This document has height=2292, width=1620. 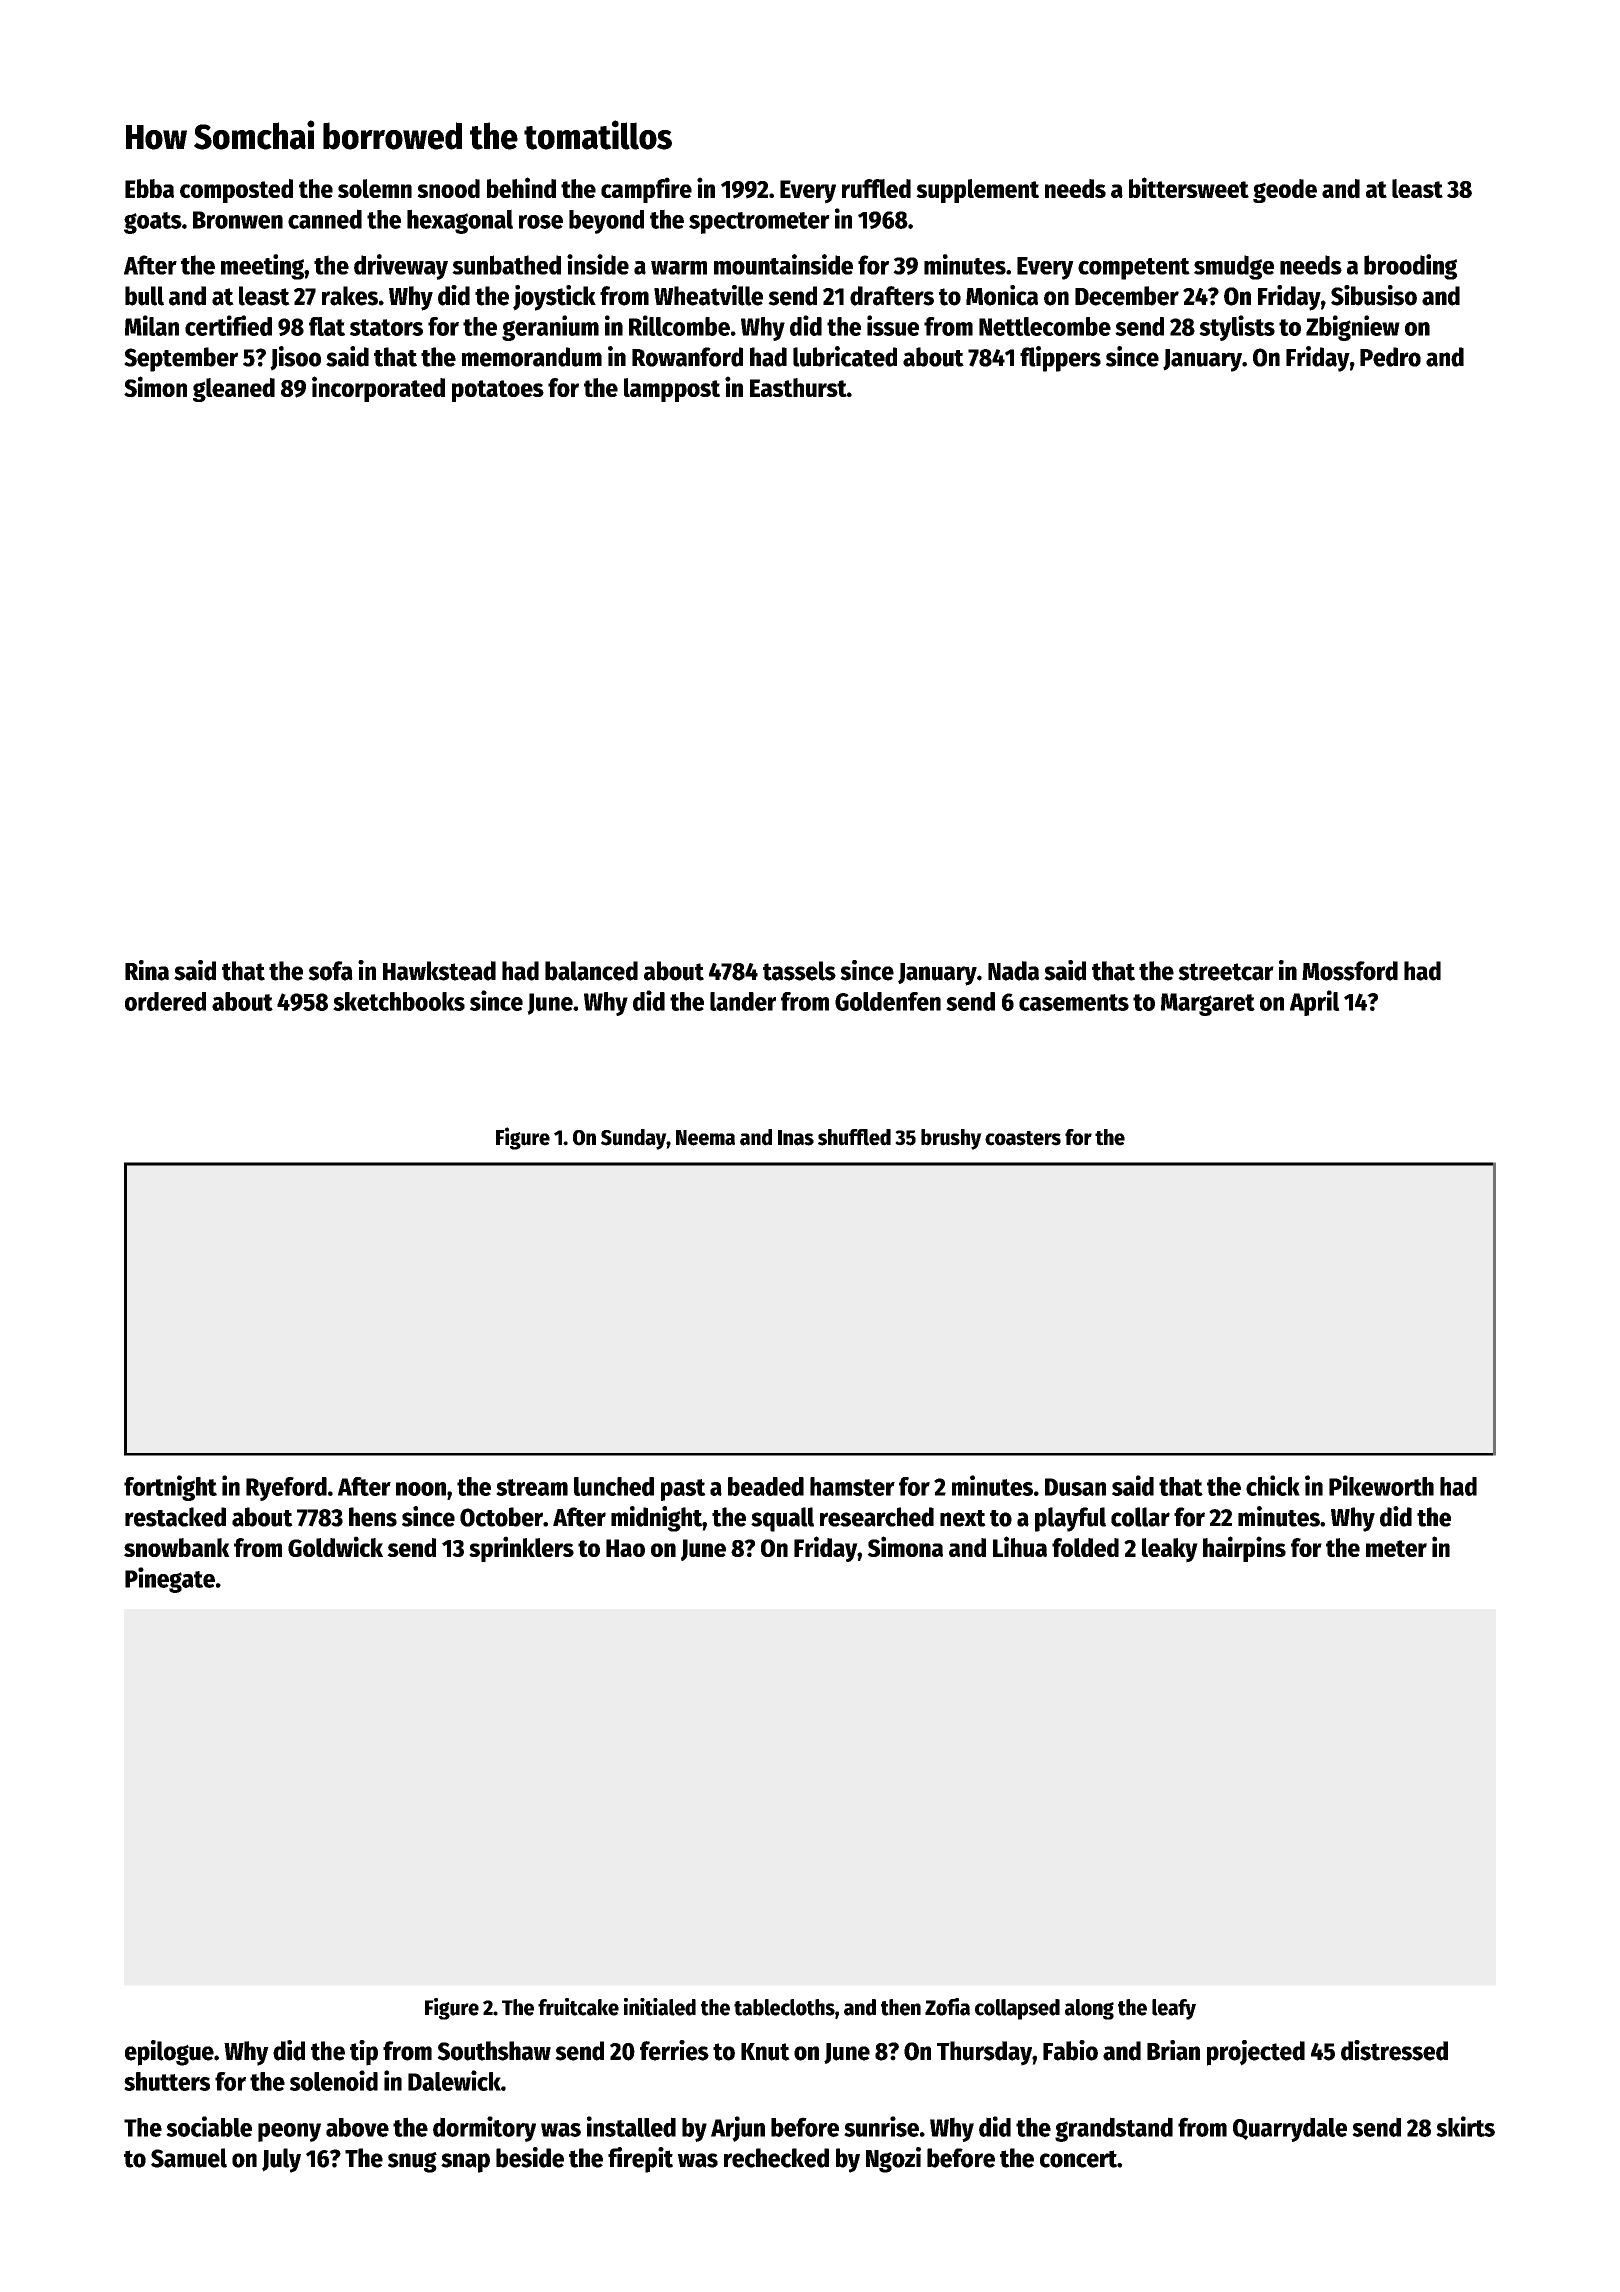 I want to click on leaky, so click(x=1170, y=1550).
